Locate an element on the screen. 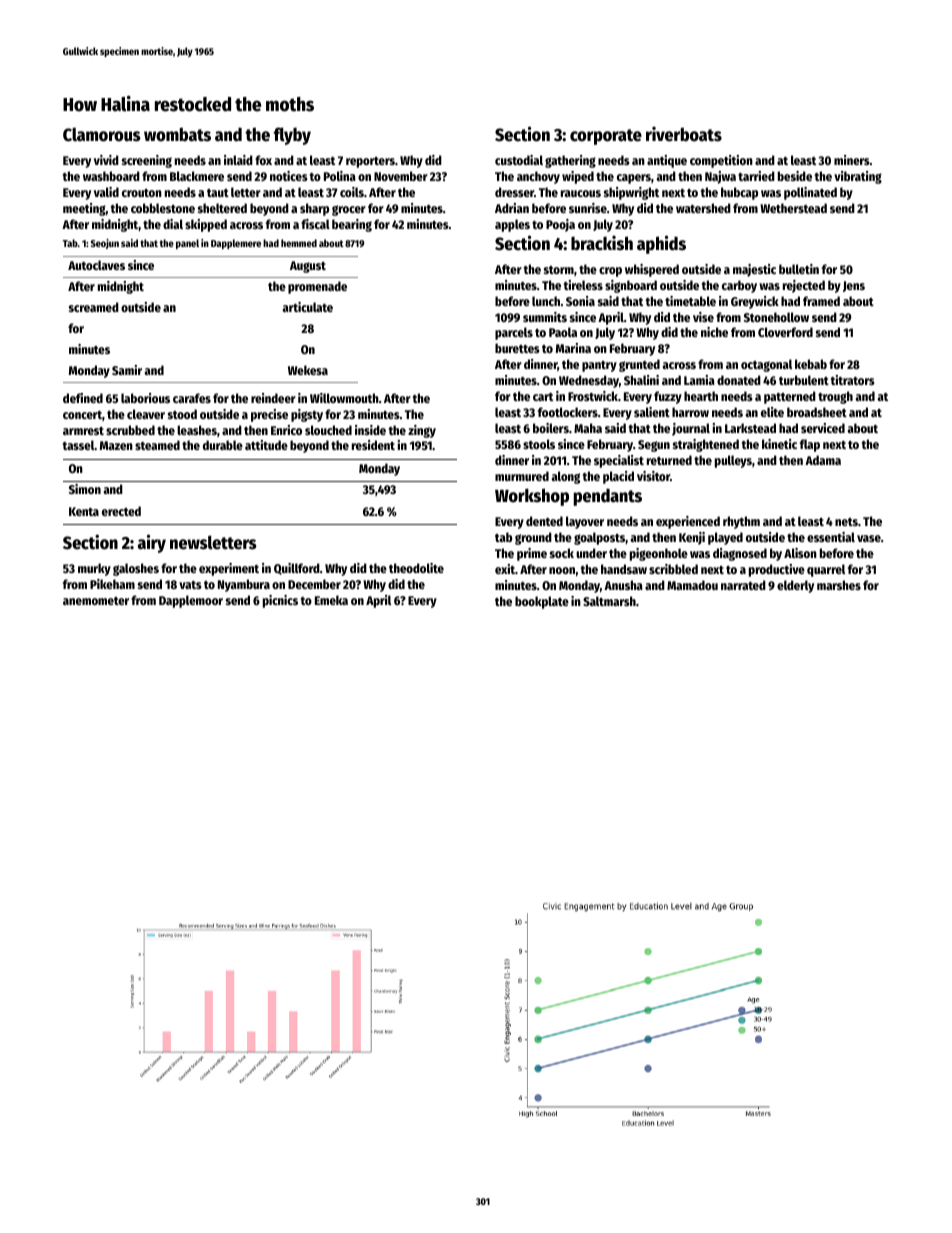 The height and width of the screenshot is (1233, 952). resident is located at coordinates (373, 445).
